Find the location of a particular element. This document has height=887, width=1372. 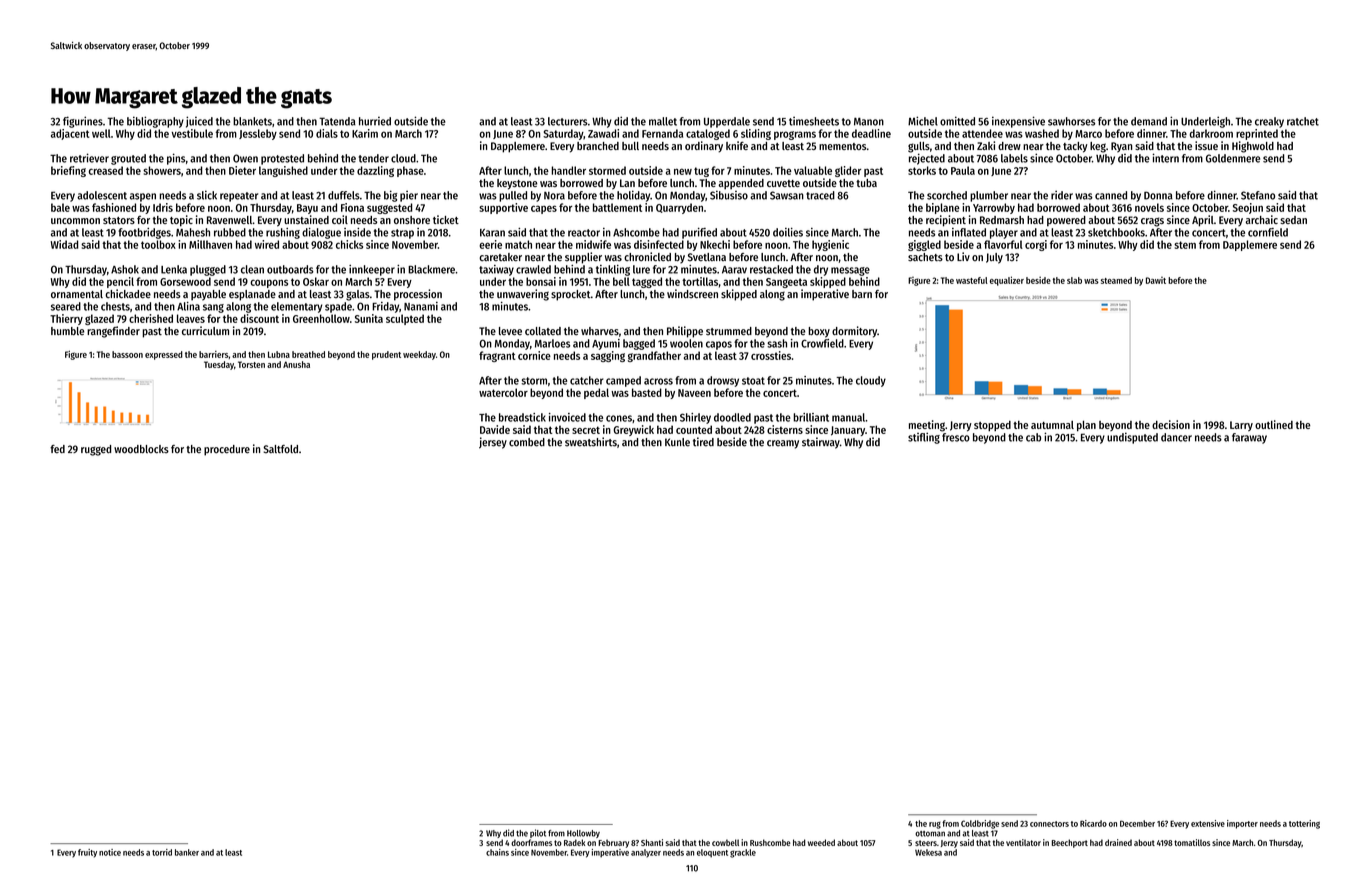

Dawit is located at coordinates (1156, 280).
